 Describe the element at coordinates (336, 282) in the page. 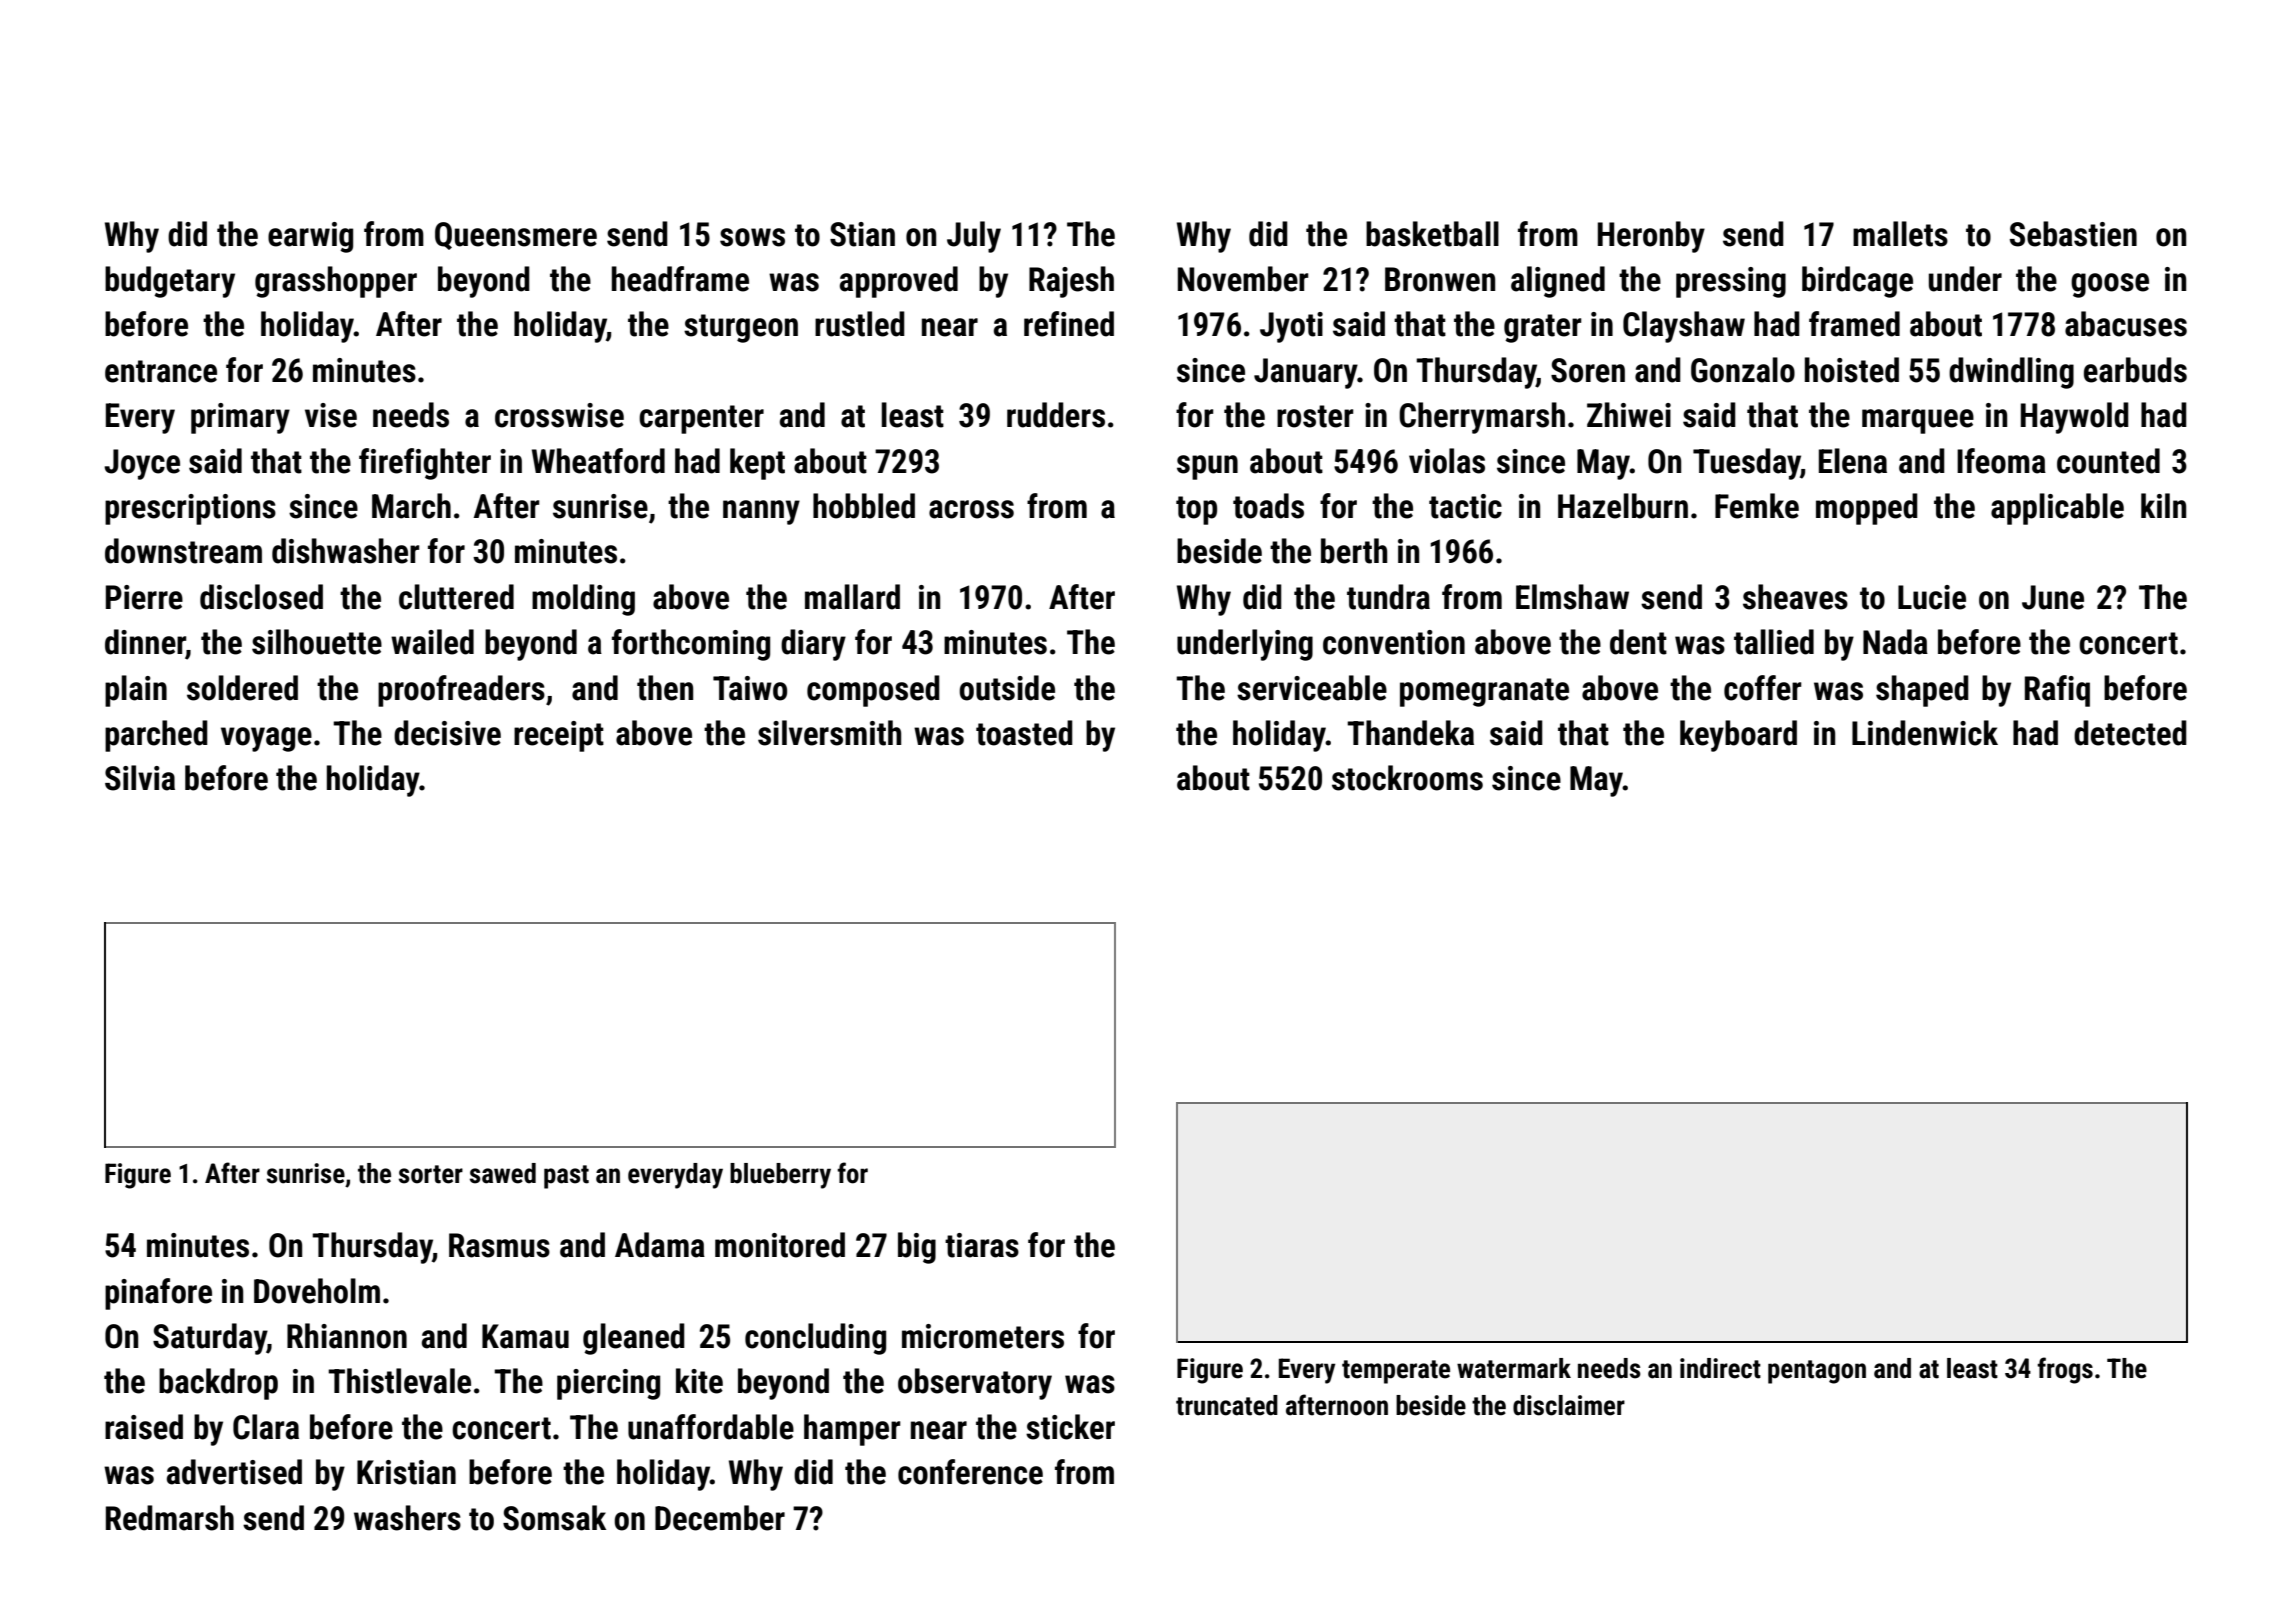

I see `grasshopper` at that location.
